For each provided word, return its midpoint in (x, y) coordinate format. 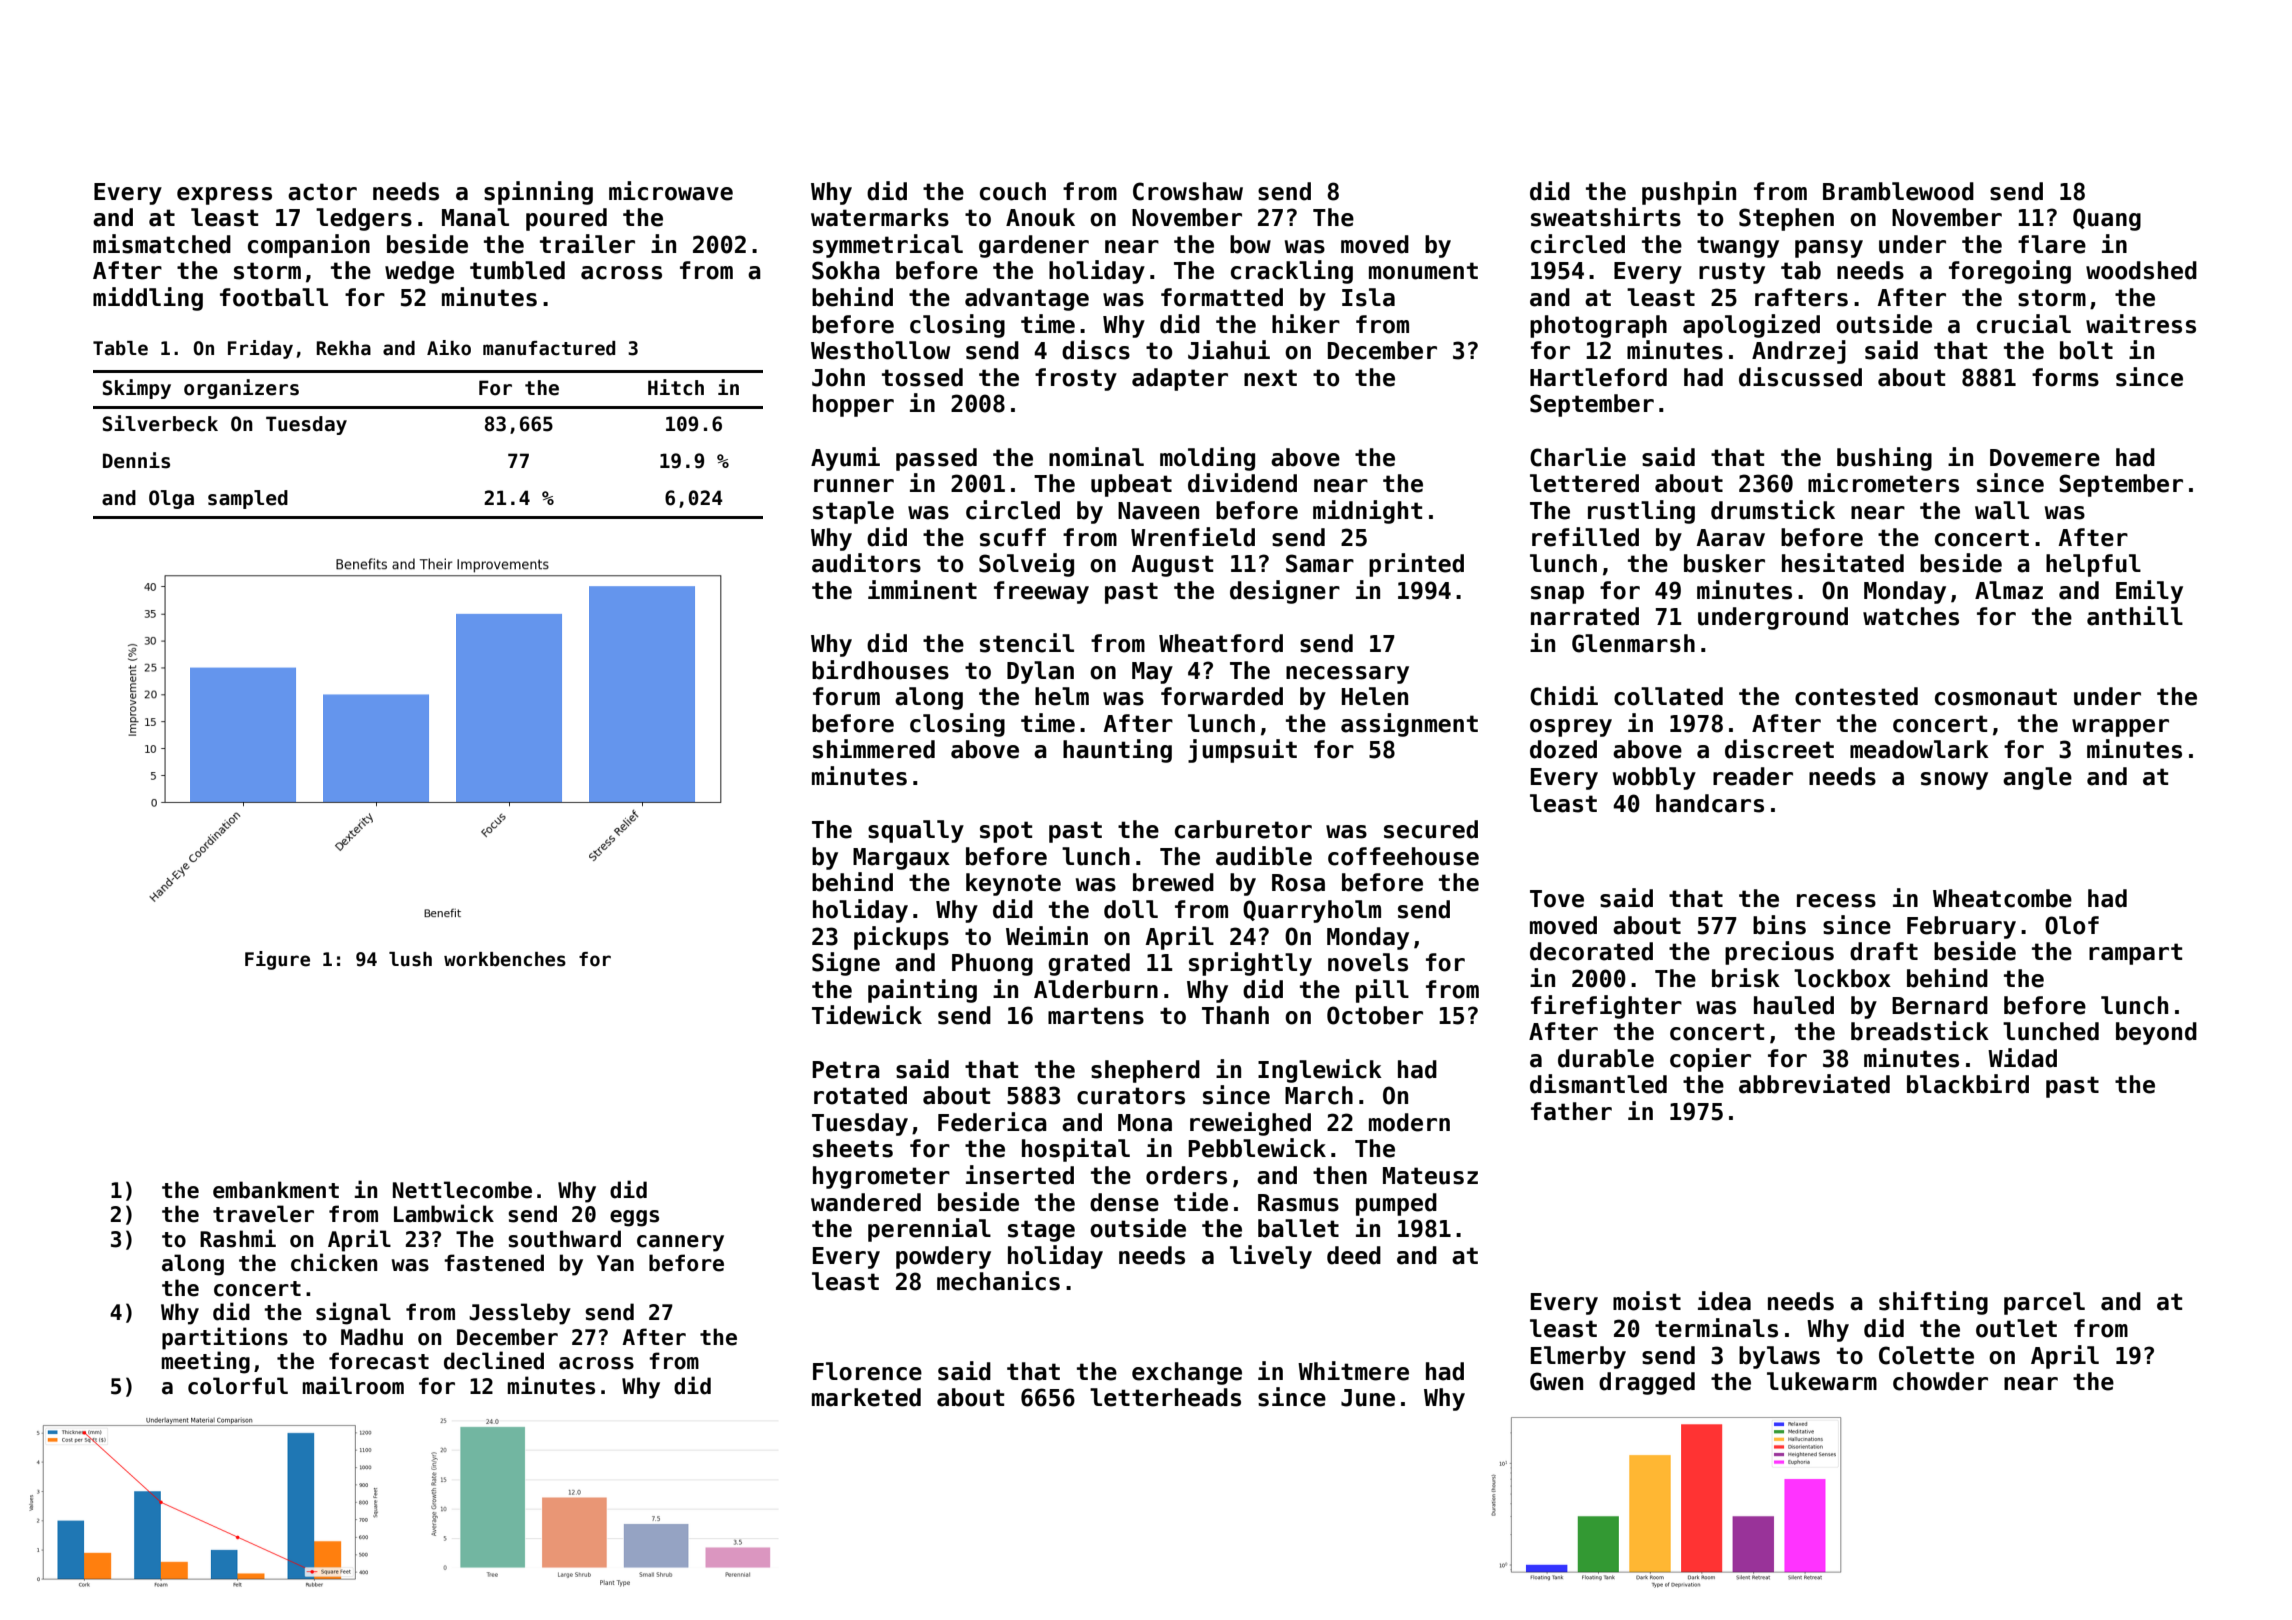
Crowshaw (1188, 191)
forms (2065, 377)
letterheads (1165, 1397)
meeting (206, 1362)
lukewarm (1822, 1381)
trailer (587, 244)
